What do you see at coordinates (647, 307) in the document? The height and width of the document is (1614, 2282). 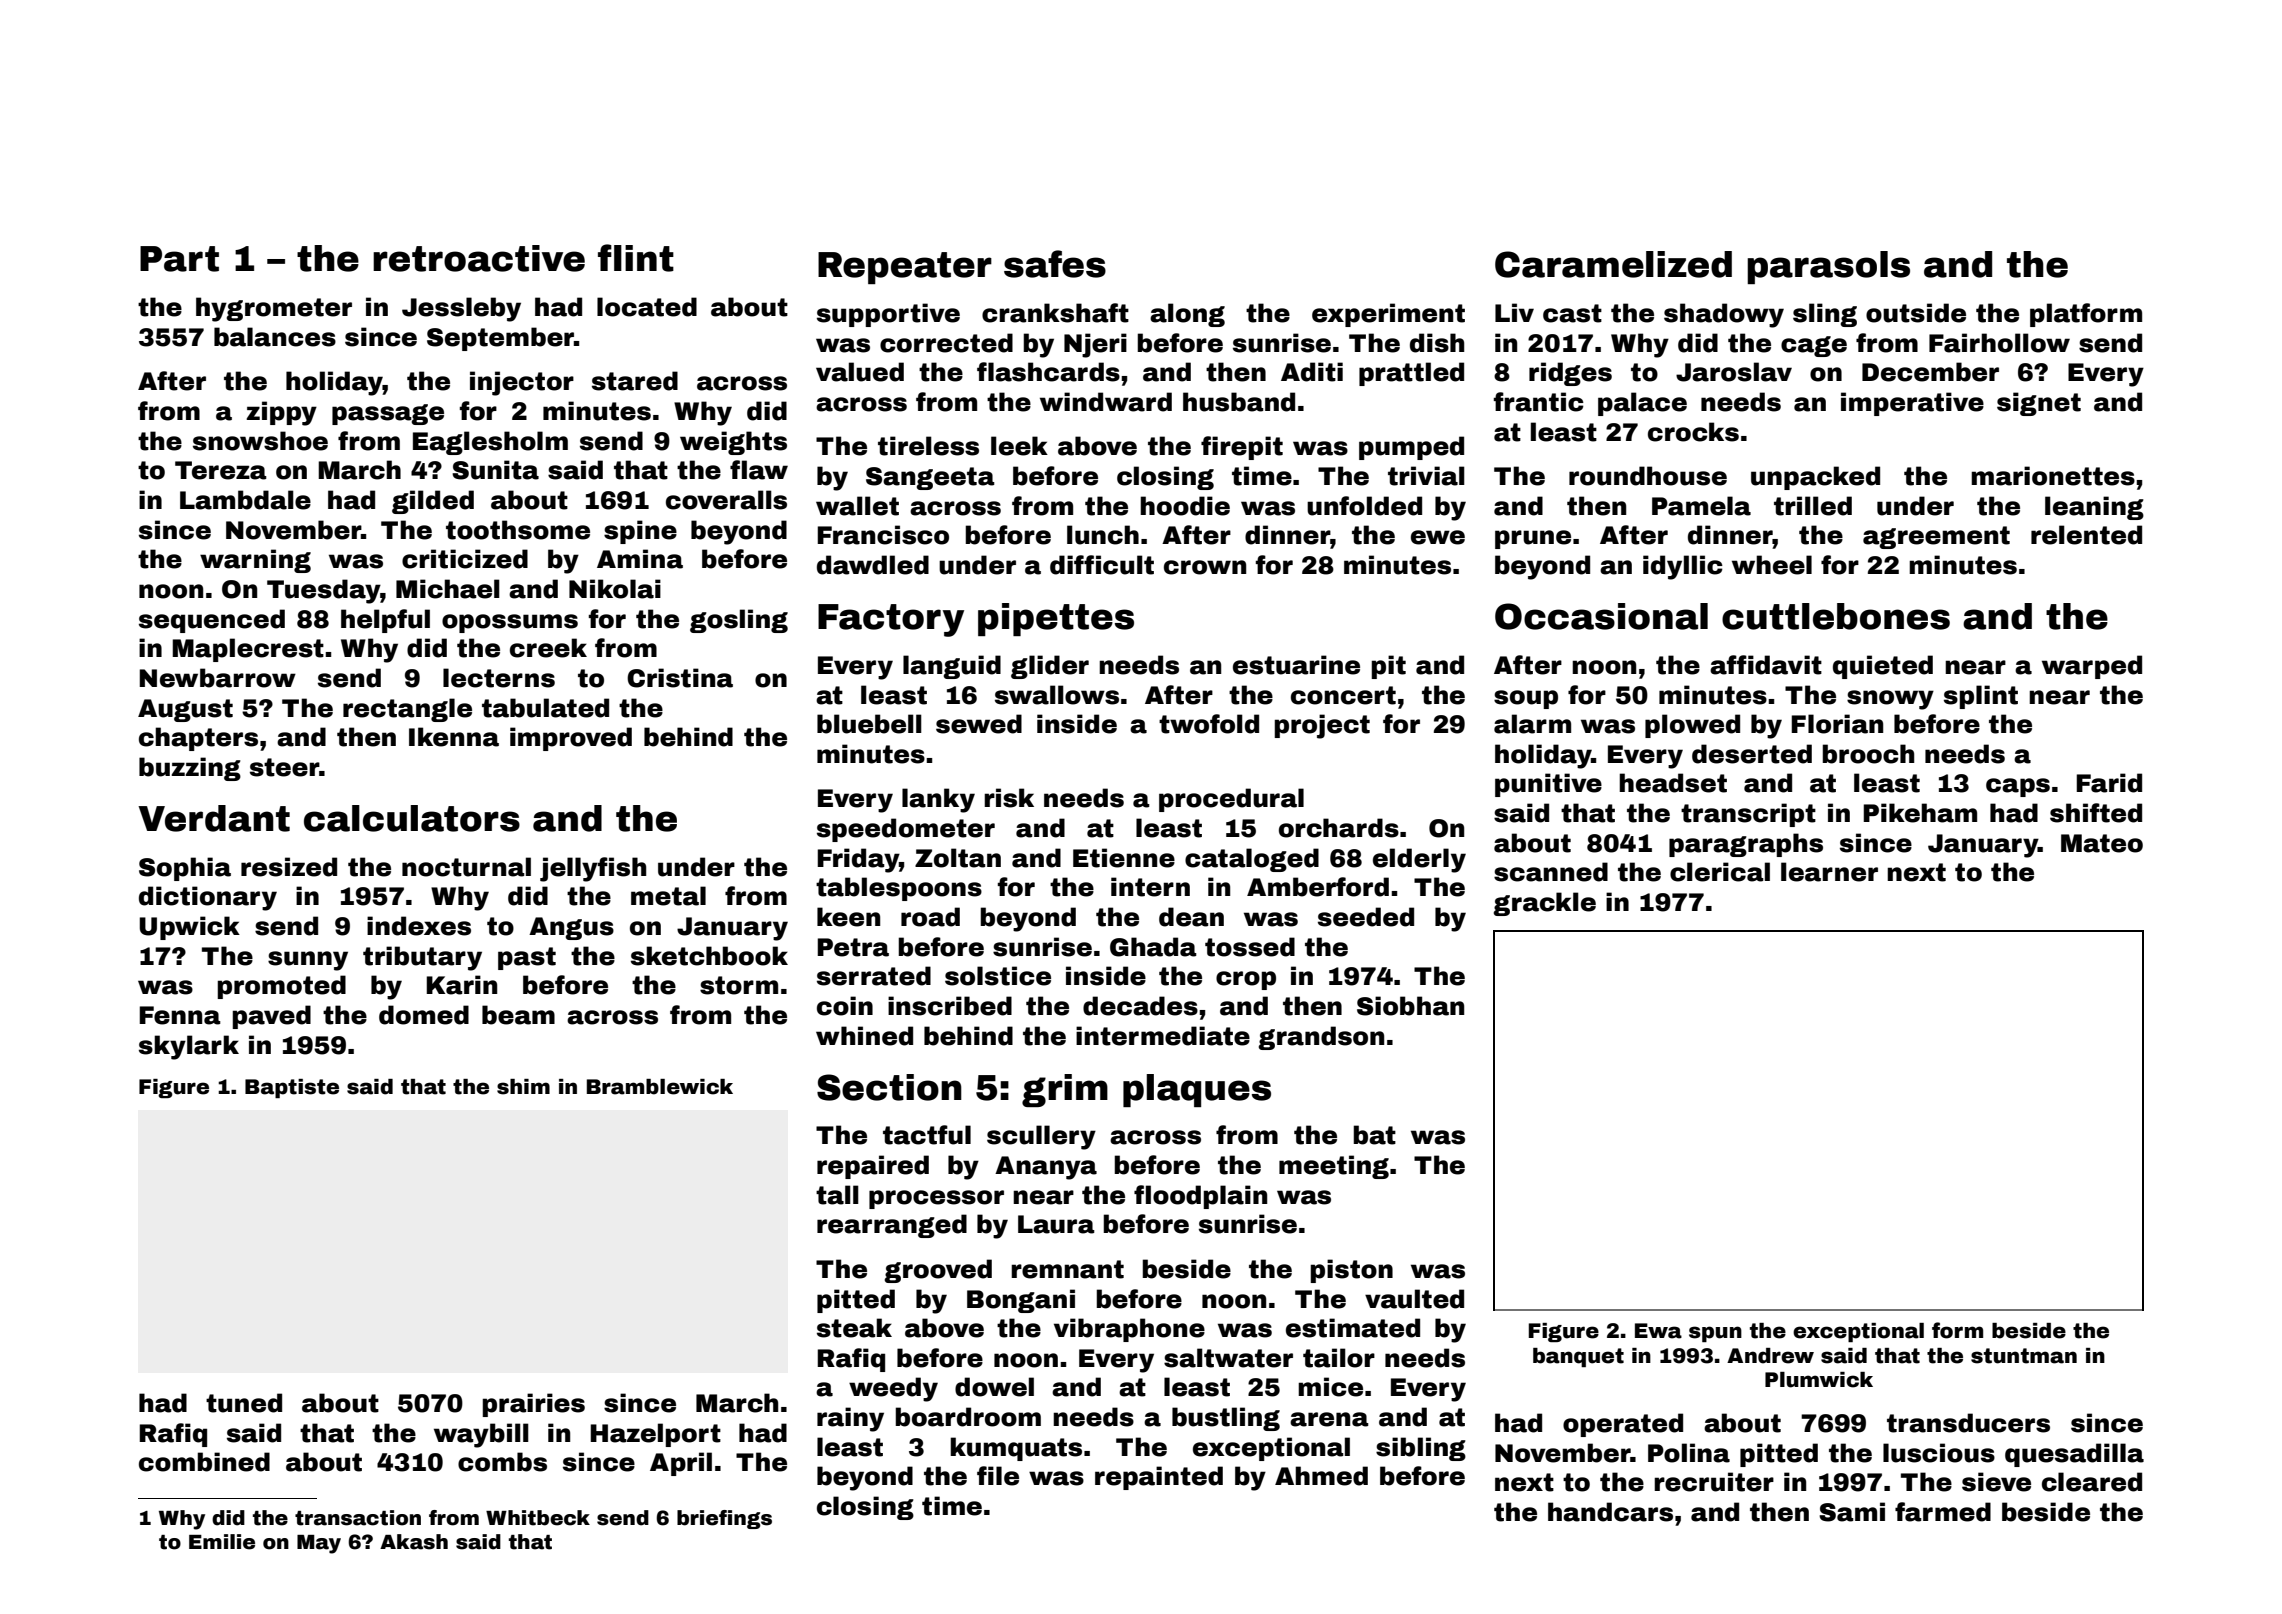 I see `located` at bounding box center [647, 307].
